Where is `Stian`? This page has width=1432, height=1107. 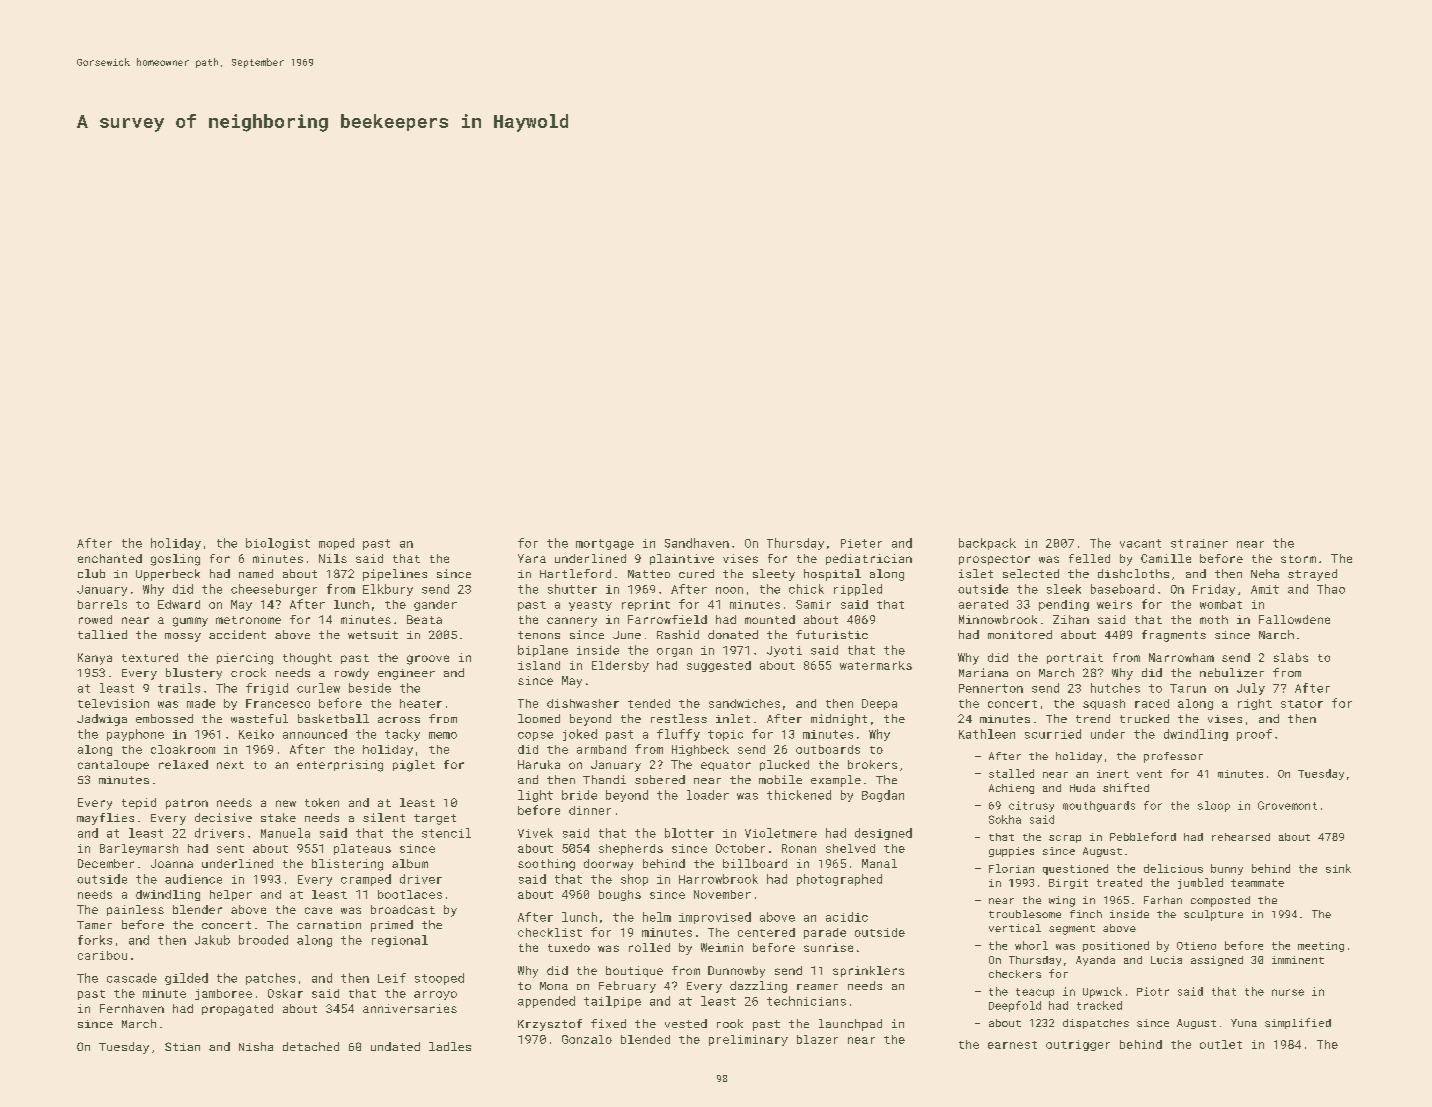
Stian is located at coordinates (182, 1046).
